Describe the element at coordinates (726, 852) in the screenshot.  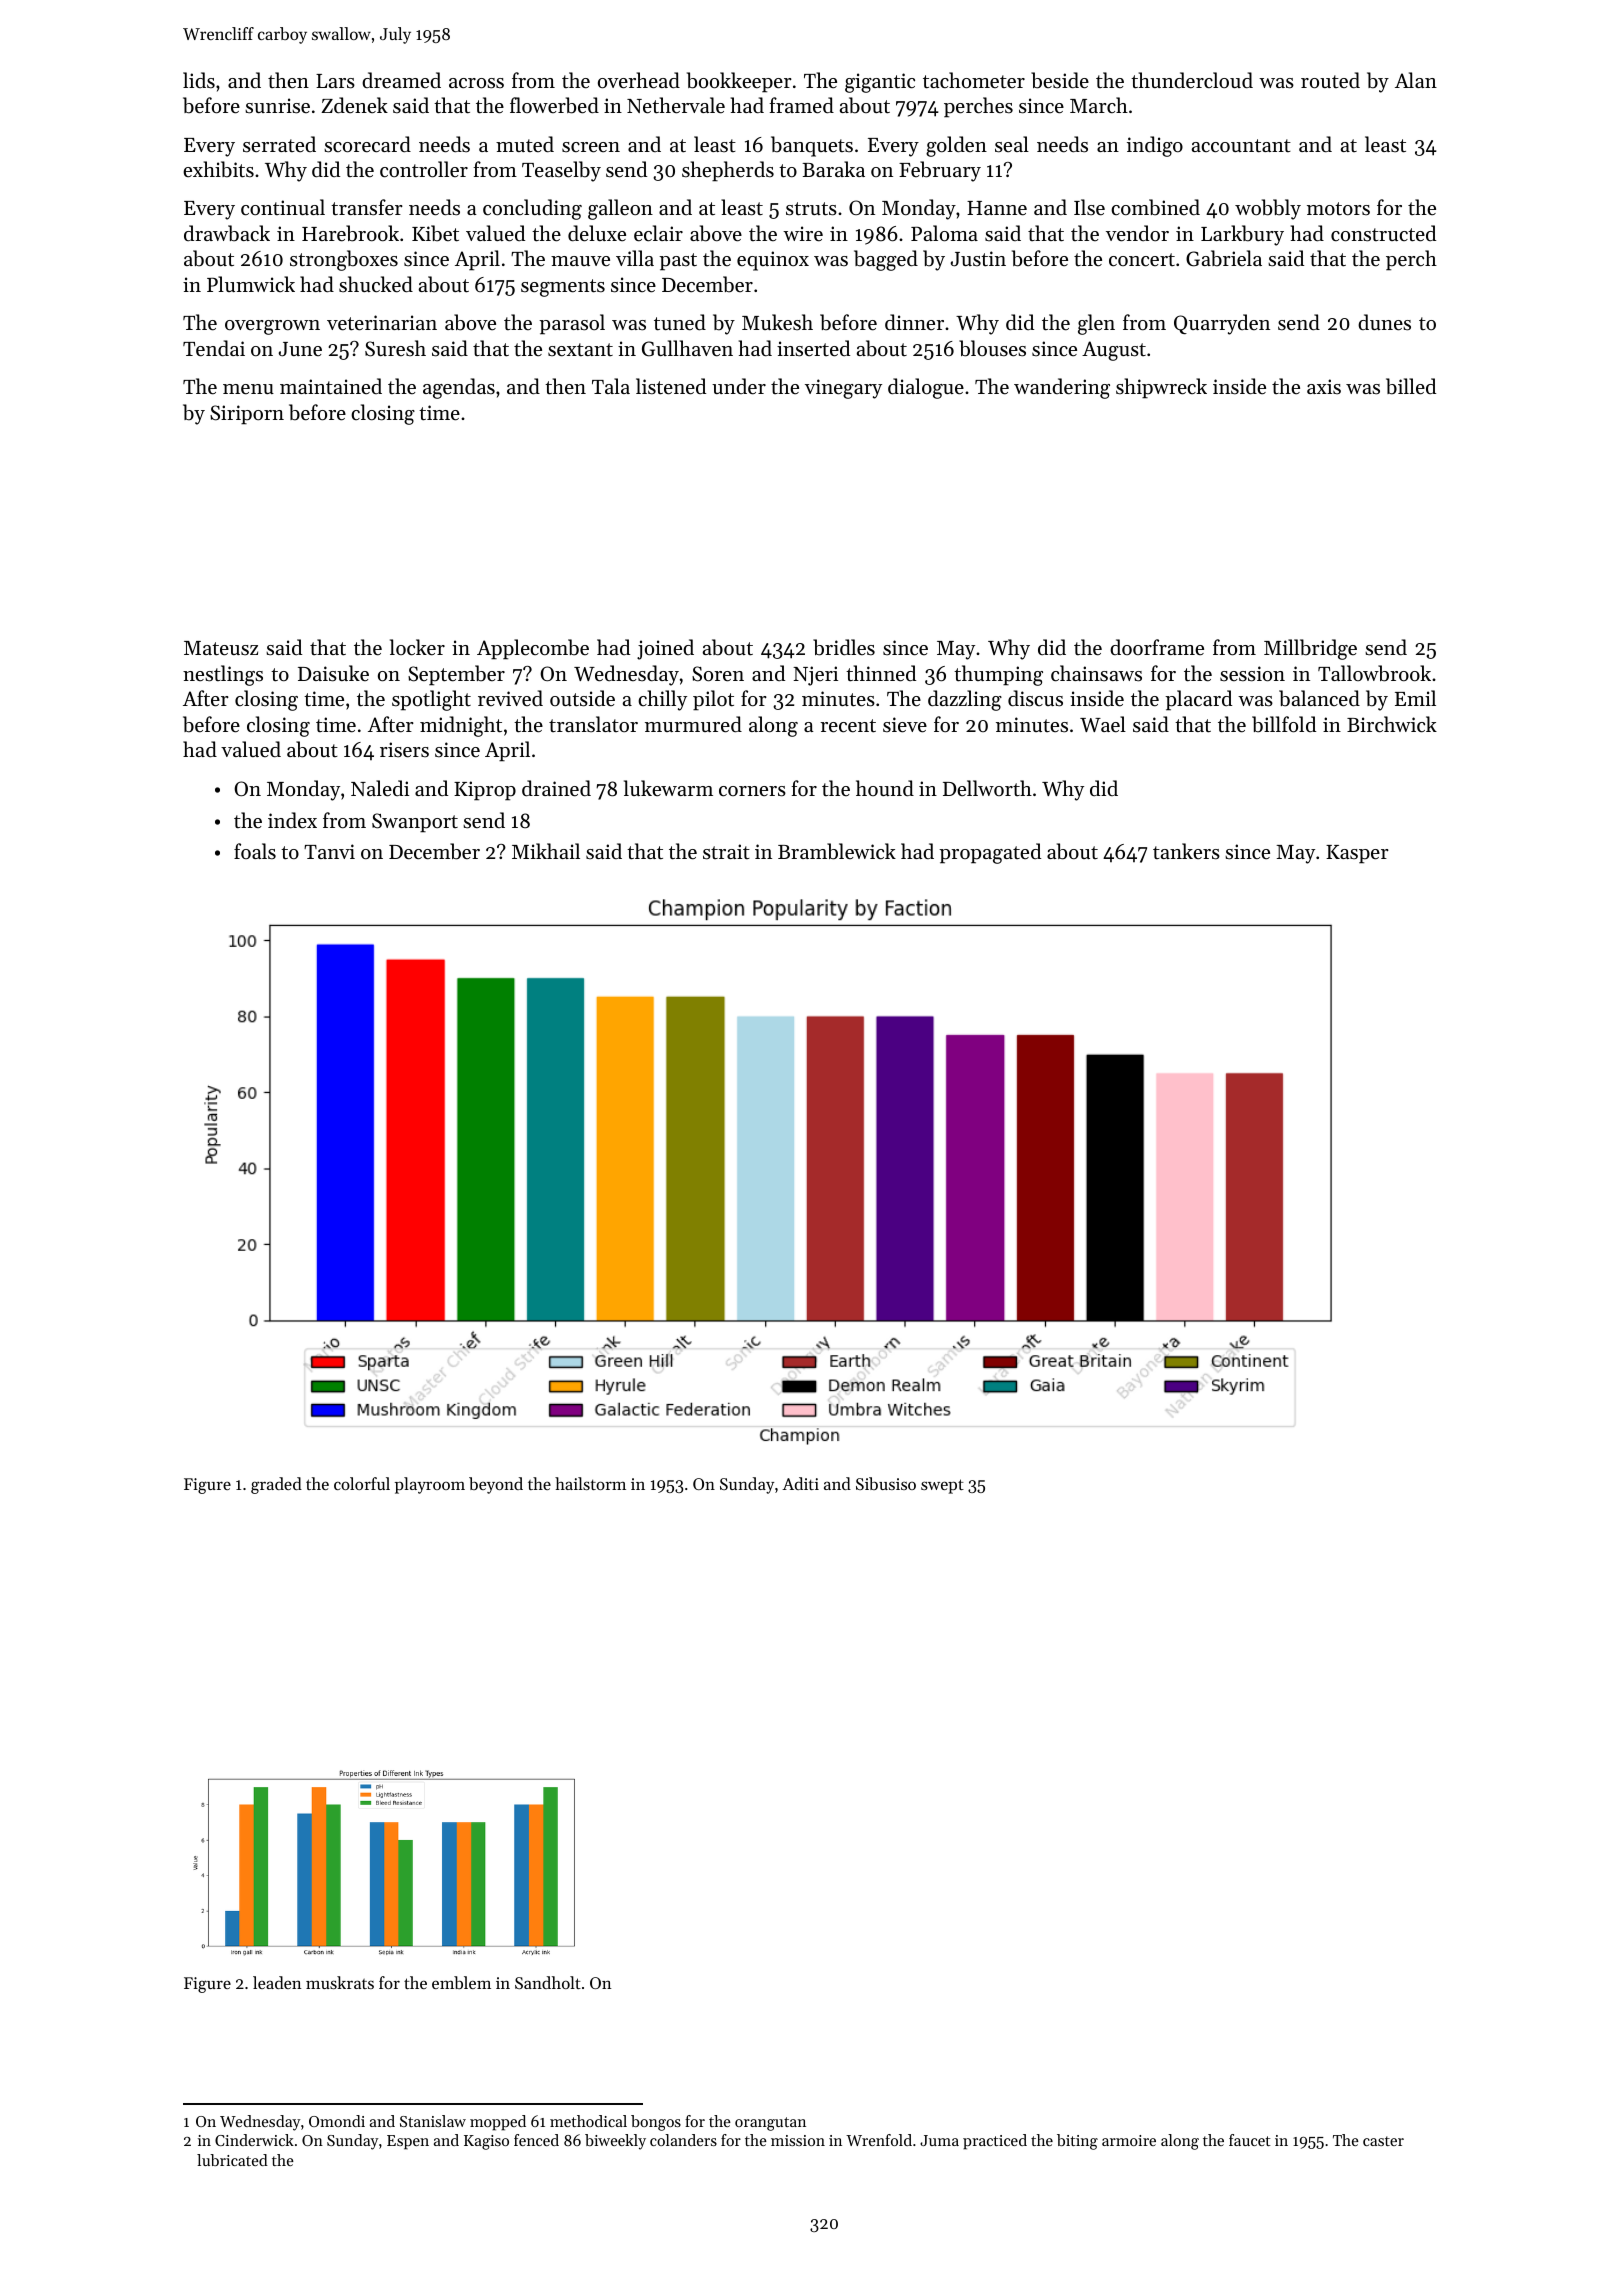
I see `strait` at that location.
